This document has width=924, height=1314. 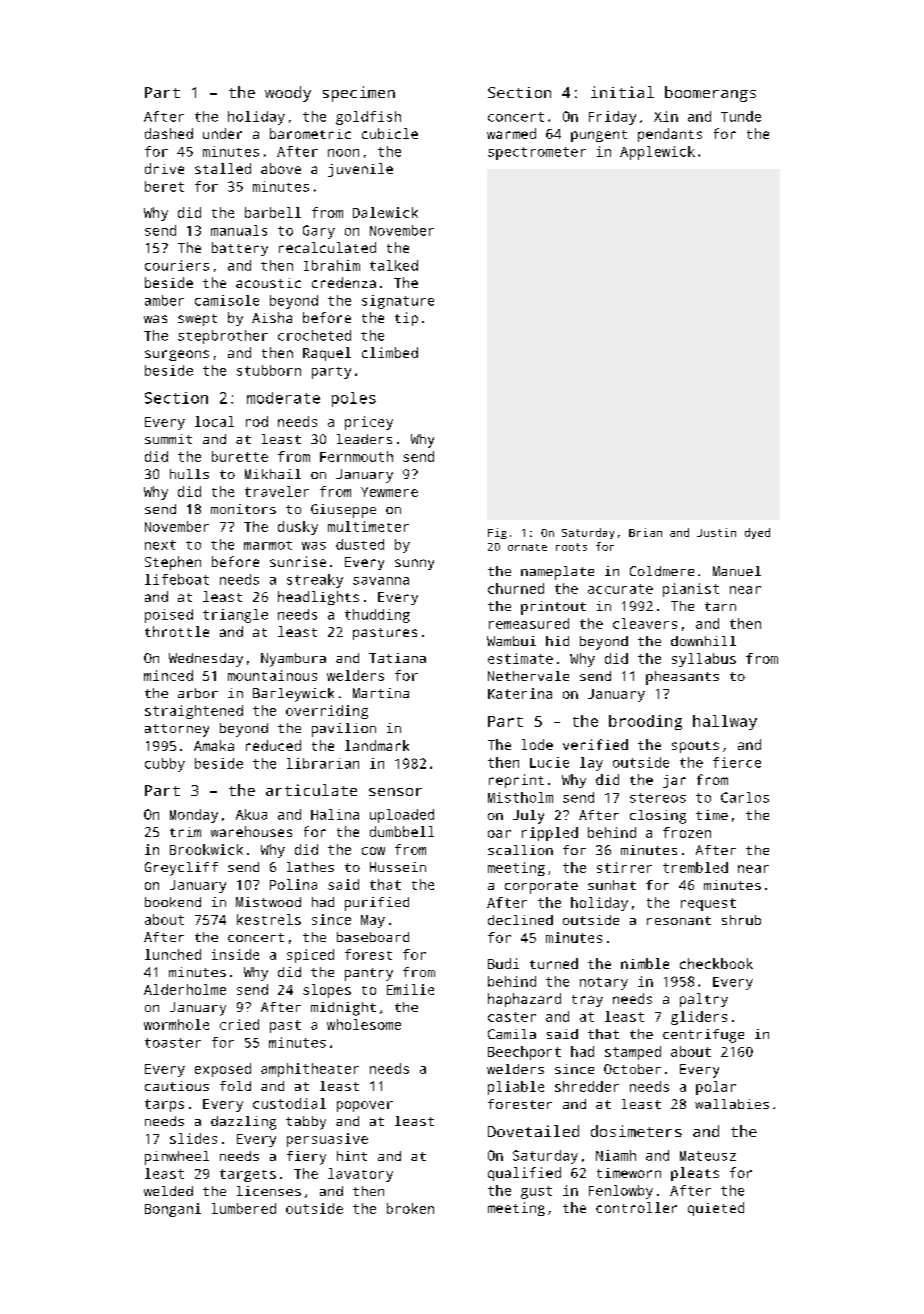 What do you see at coordinates (657, 153) in the document?
I see `Applewick` at bounding box center [657, 153].
